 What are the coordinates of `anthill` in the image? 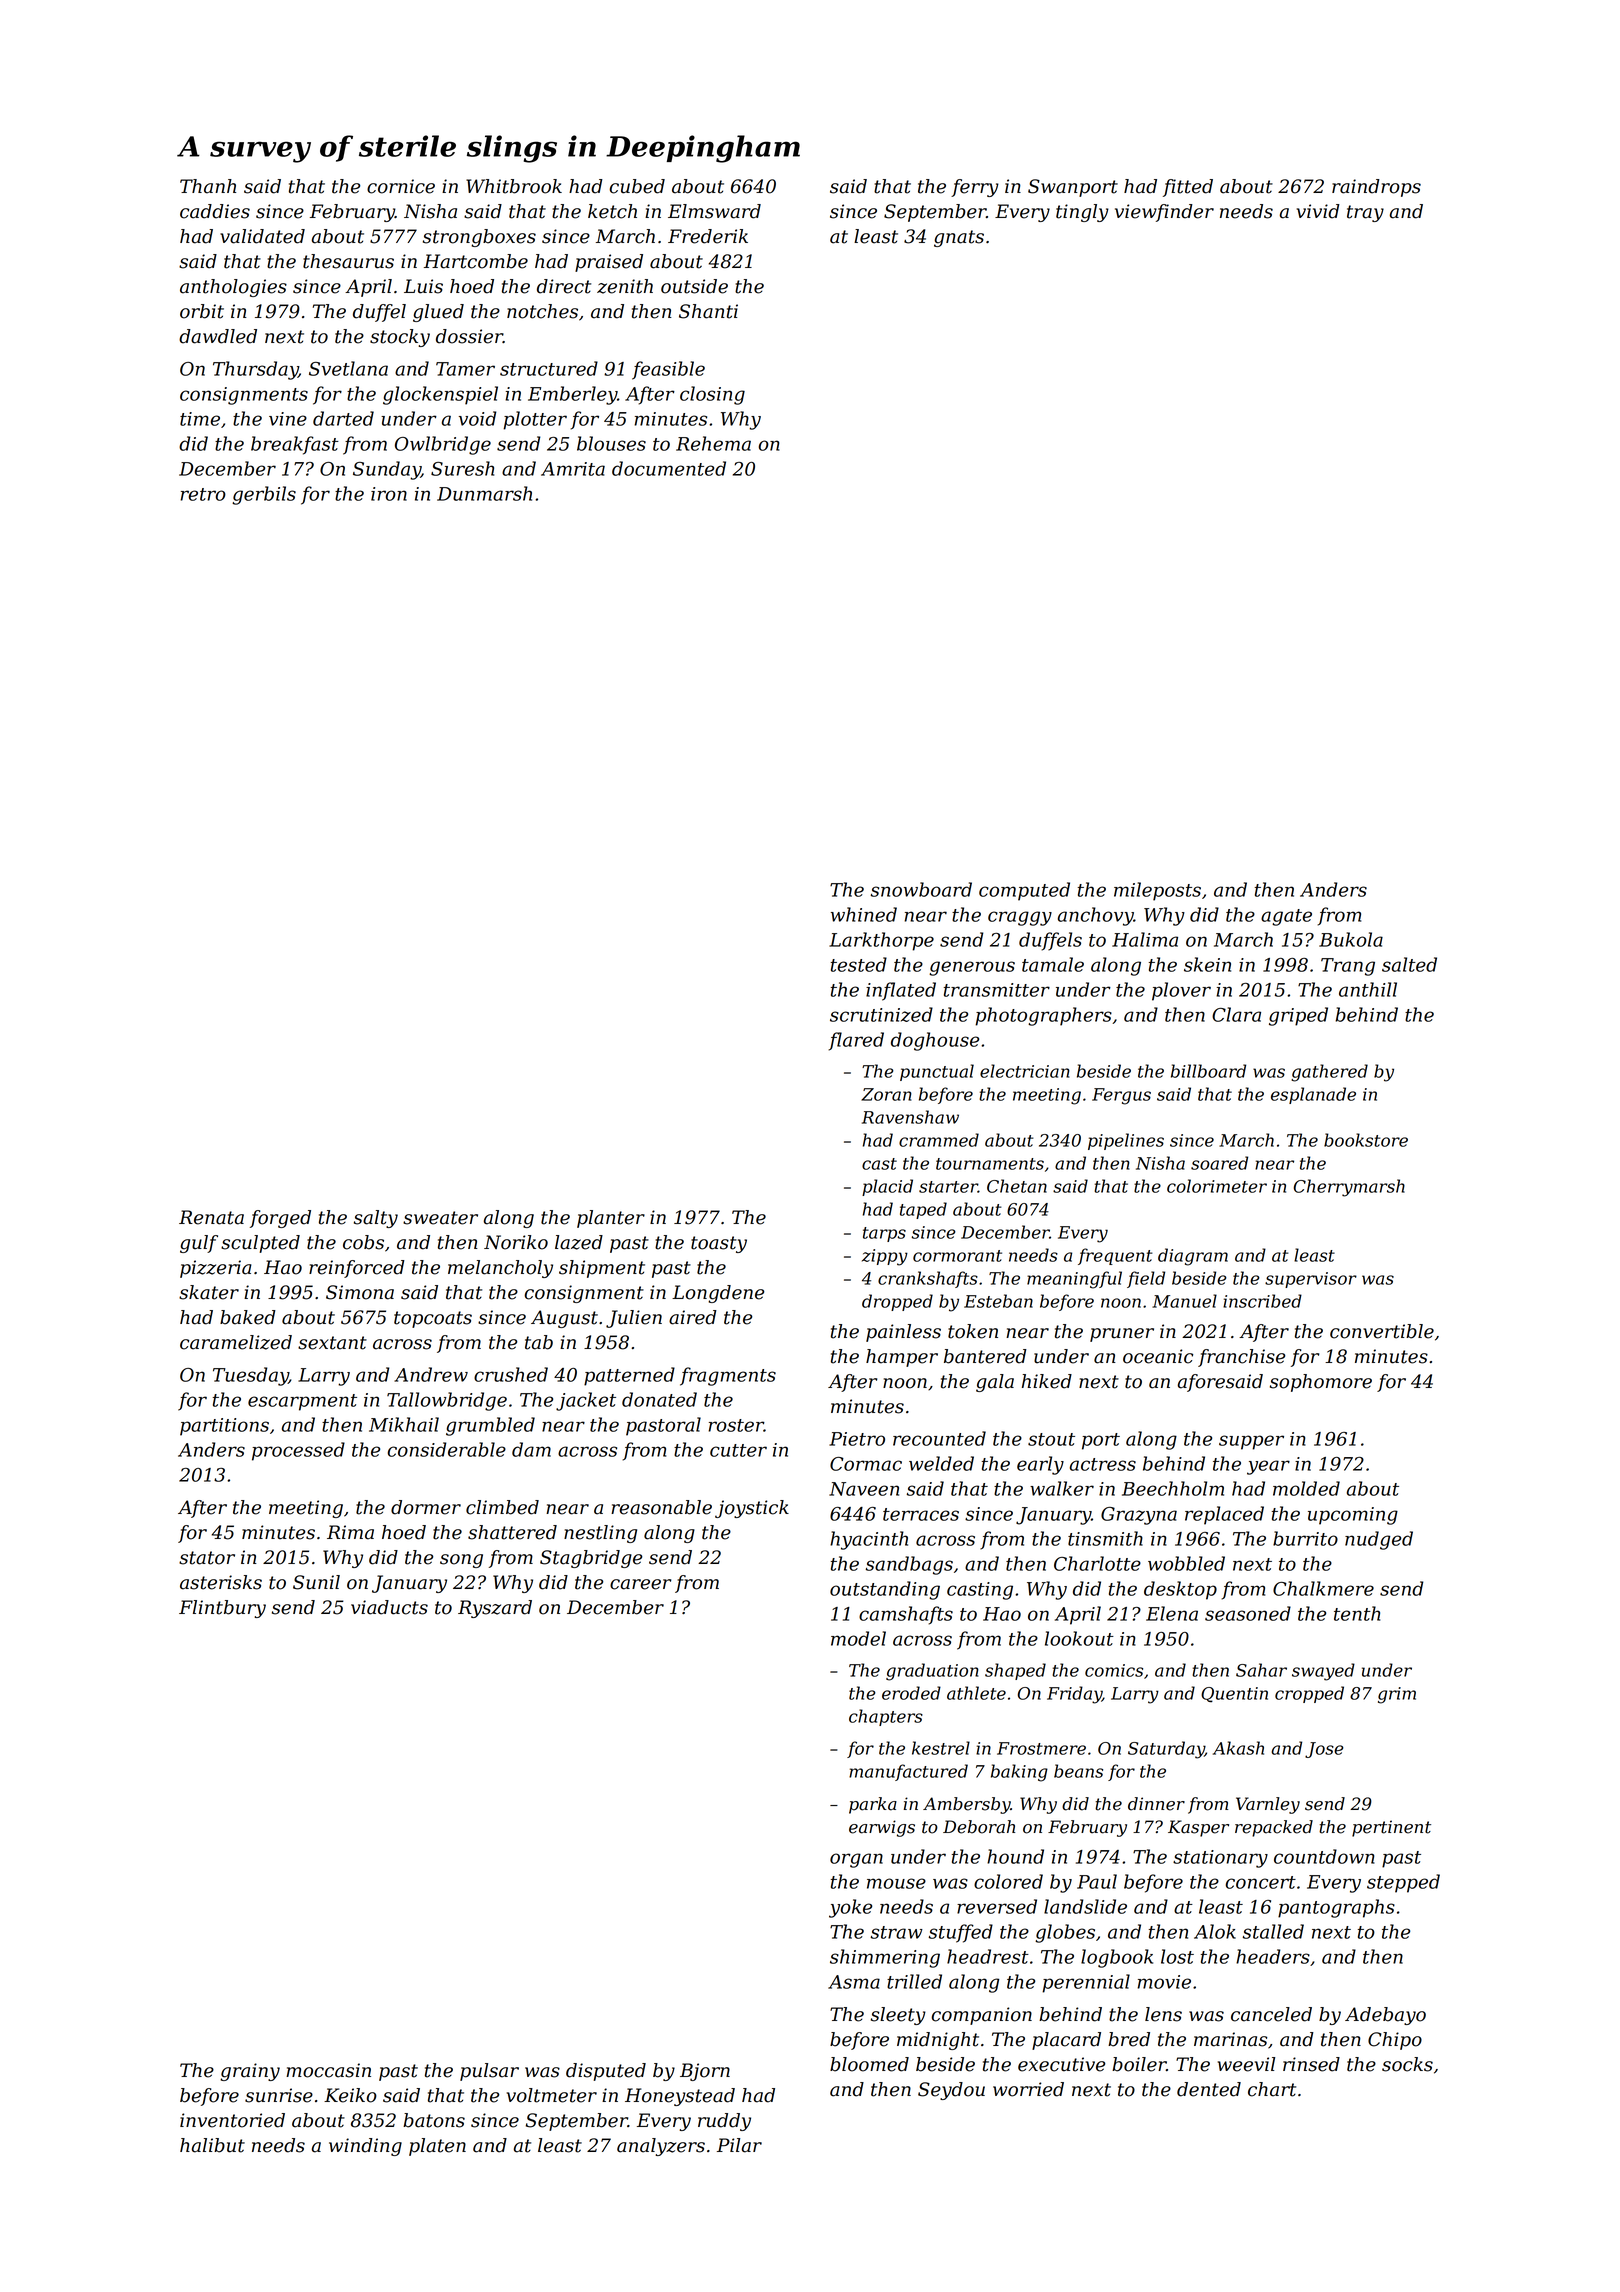 It's located at (1368, 989).
